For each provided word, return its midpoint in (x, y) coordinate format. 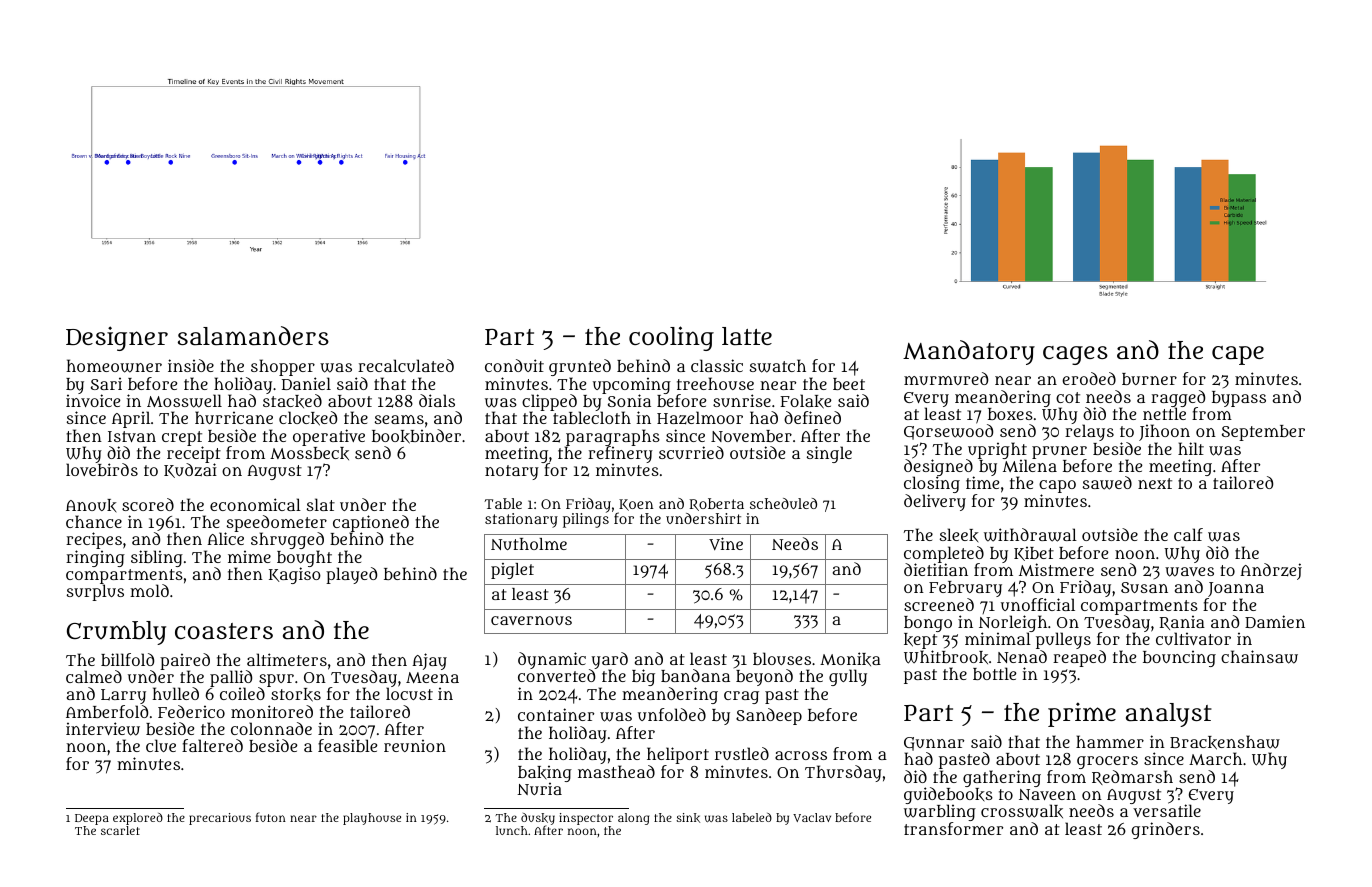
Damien (1275, 621)
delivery (935, 502)
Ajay (429, 661)
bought (304, 559)
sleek (959, 535)
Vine (726, 544)
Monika (850, 659)
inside (191, 365)
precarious (220, 819)
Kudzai (190, 471)
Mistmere (1056, 569)
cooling (671, 338)
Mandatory (969, 352)
